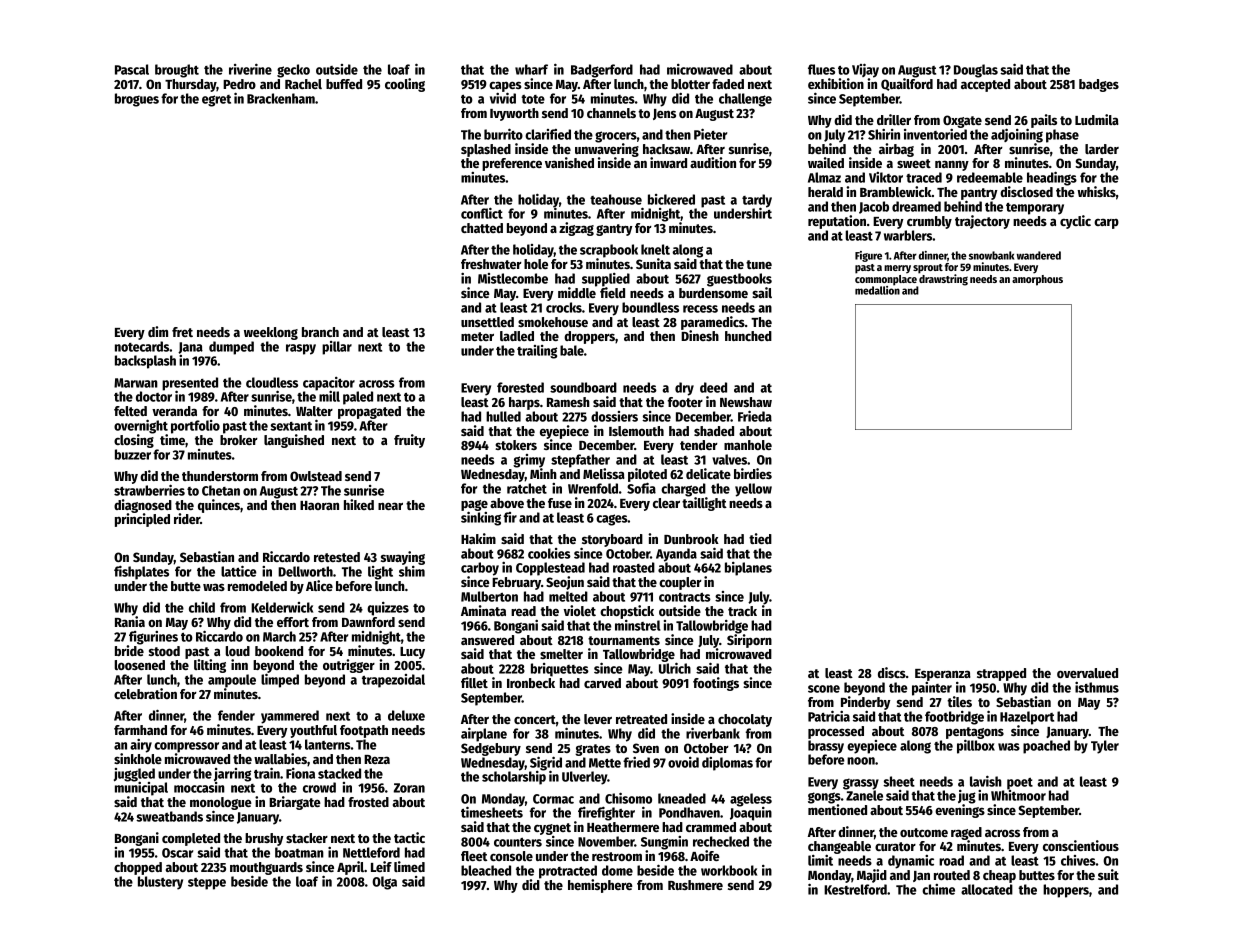 This screenshot has height=952, width=1233. What do you see at coordinates (821, 69) in the screenshot?
I see `flues` at bounding box center [821, 69].
